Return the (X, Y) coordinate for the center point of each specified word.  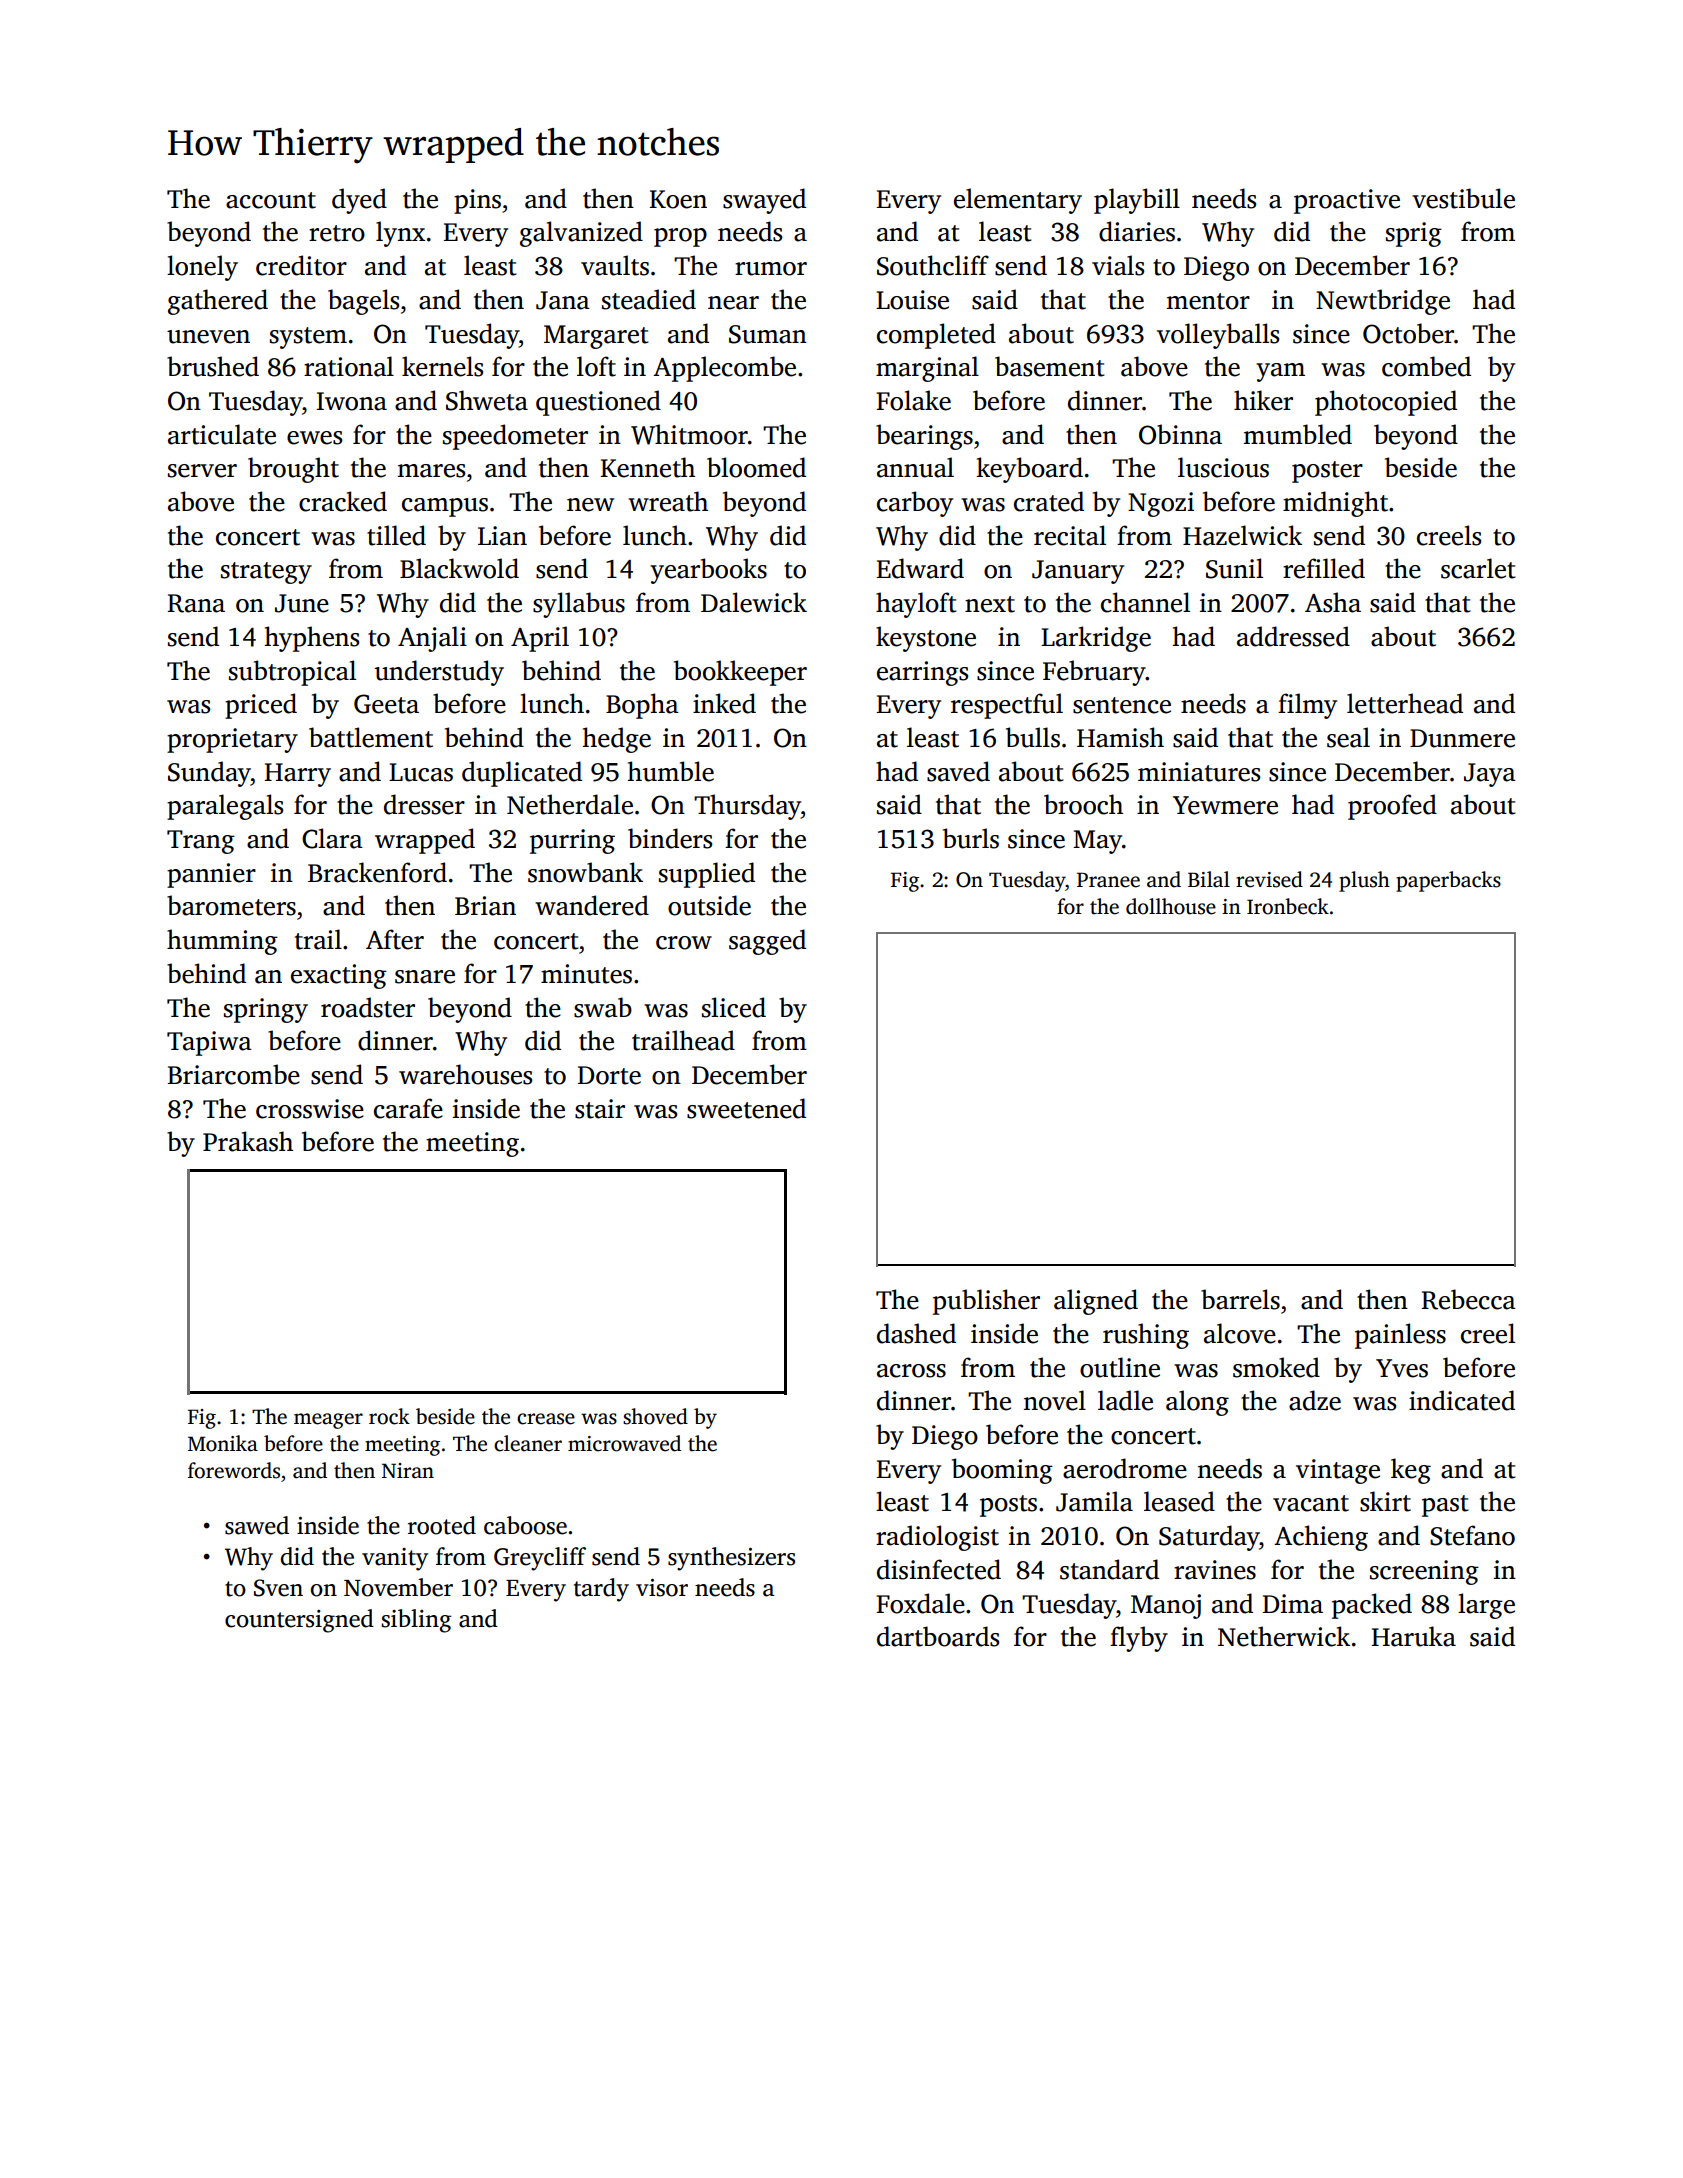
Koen (678, 199)
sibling (416, 1621)
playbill (1137, 201)
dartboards (938, 1636)
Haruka (1414, 1636)
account (271, 200)
